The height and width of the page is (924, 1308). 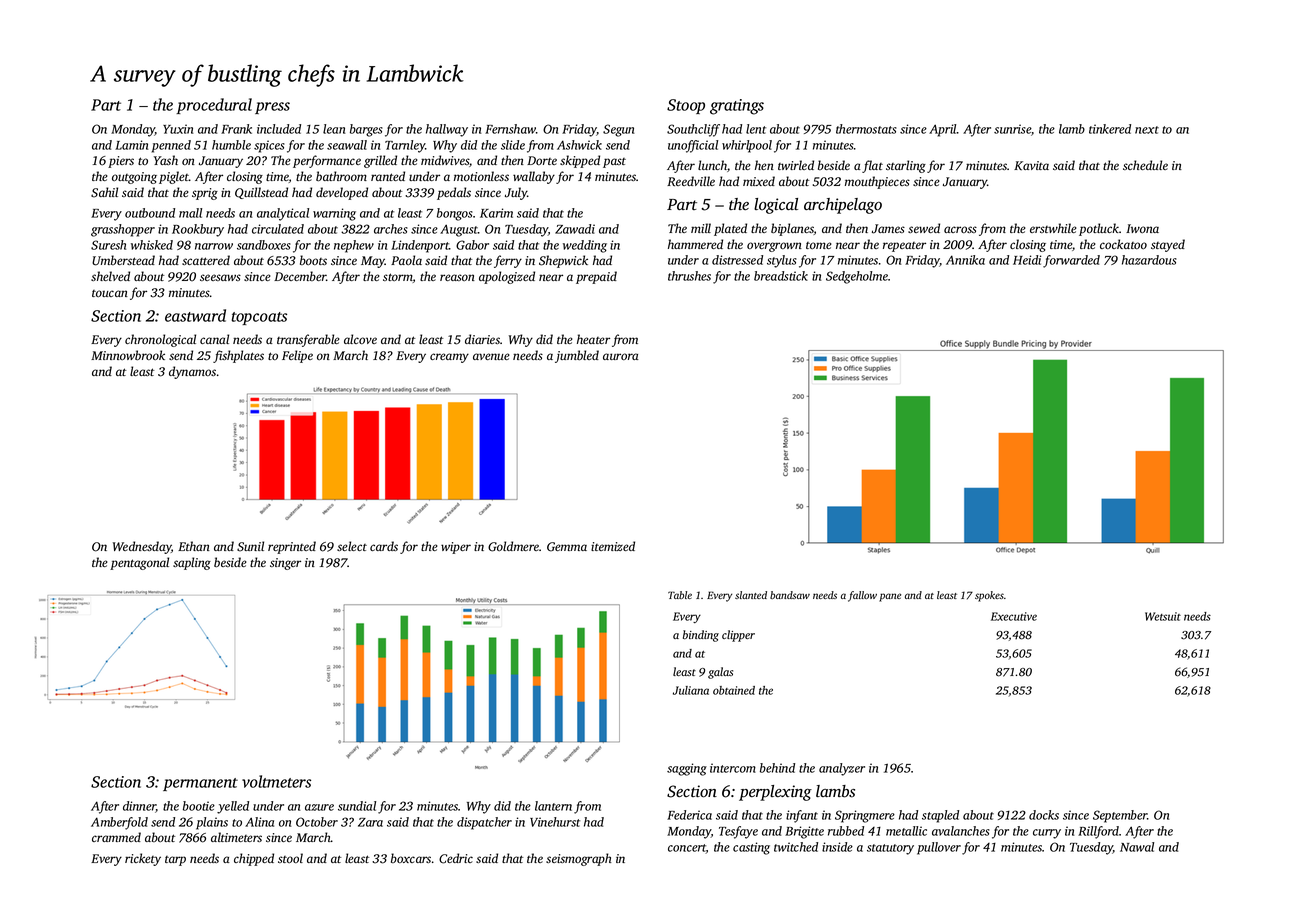 What do you see at coordinates (272, 108) in the page?
I see `press` at bounding box center [272, 108].
